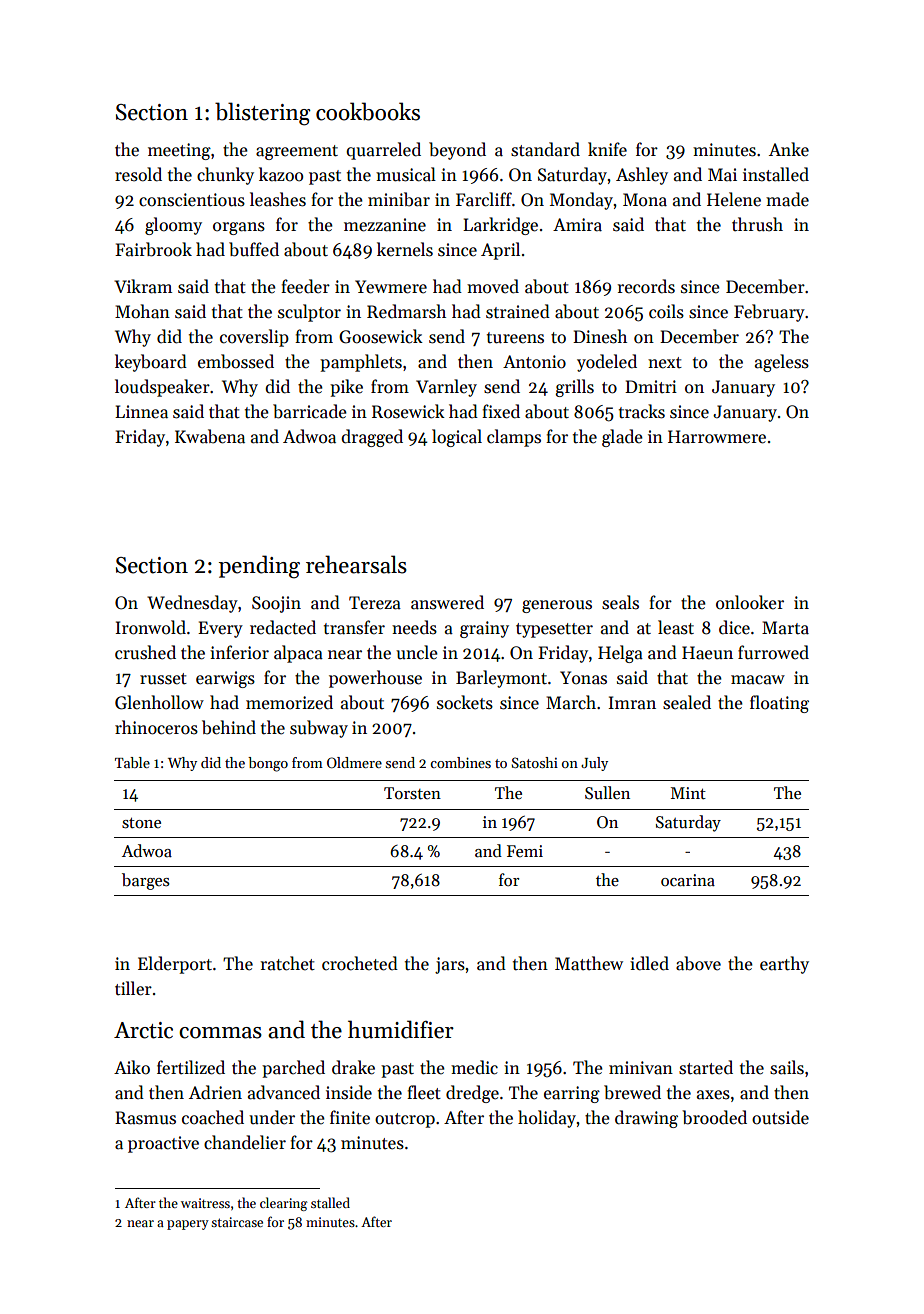 Image resolution: width=924 pixels, height=1314 pixels. Describe the element at coordinates (646, 1119) in the screenshot. I see `drawing` at that location.
